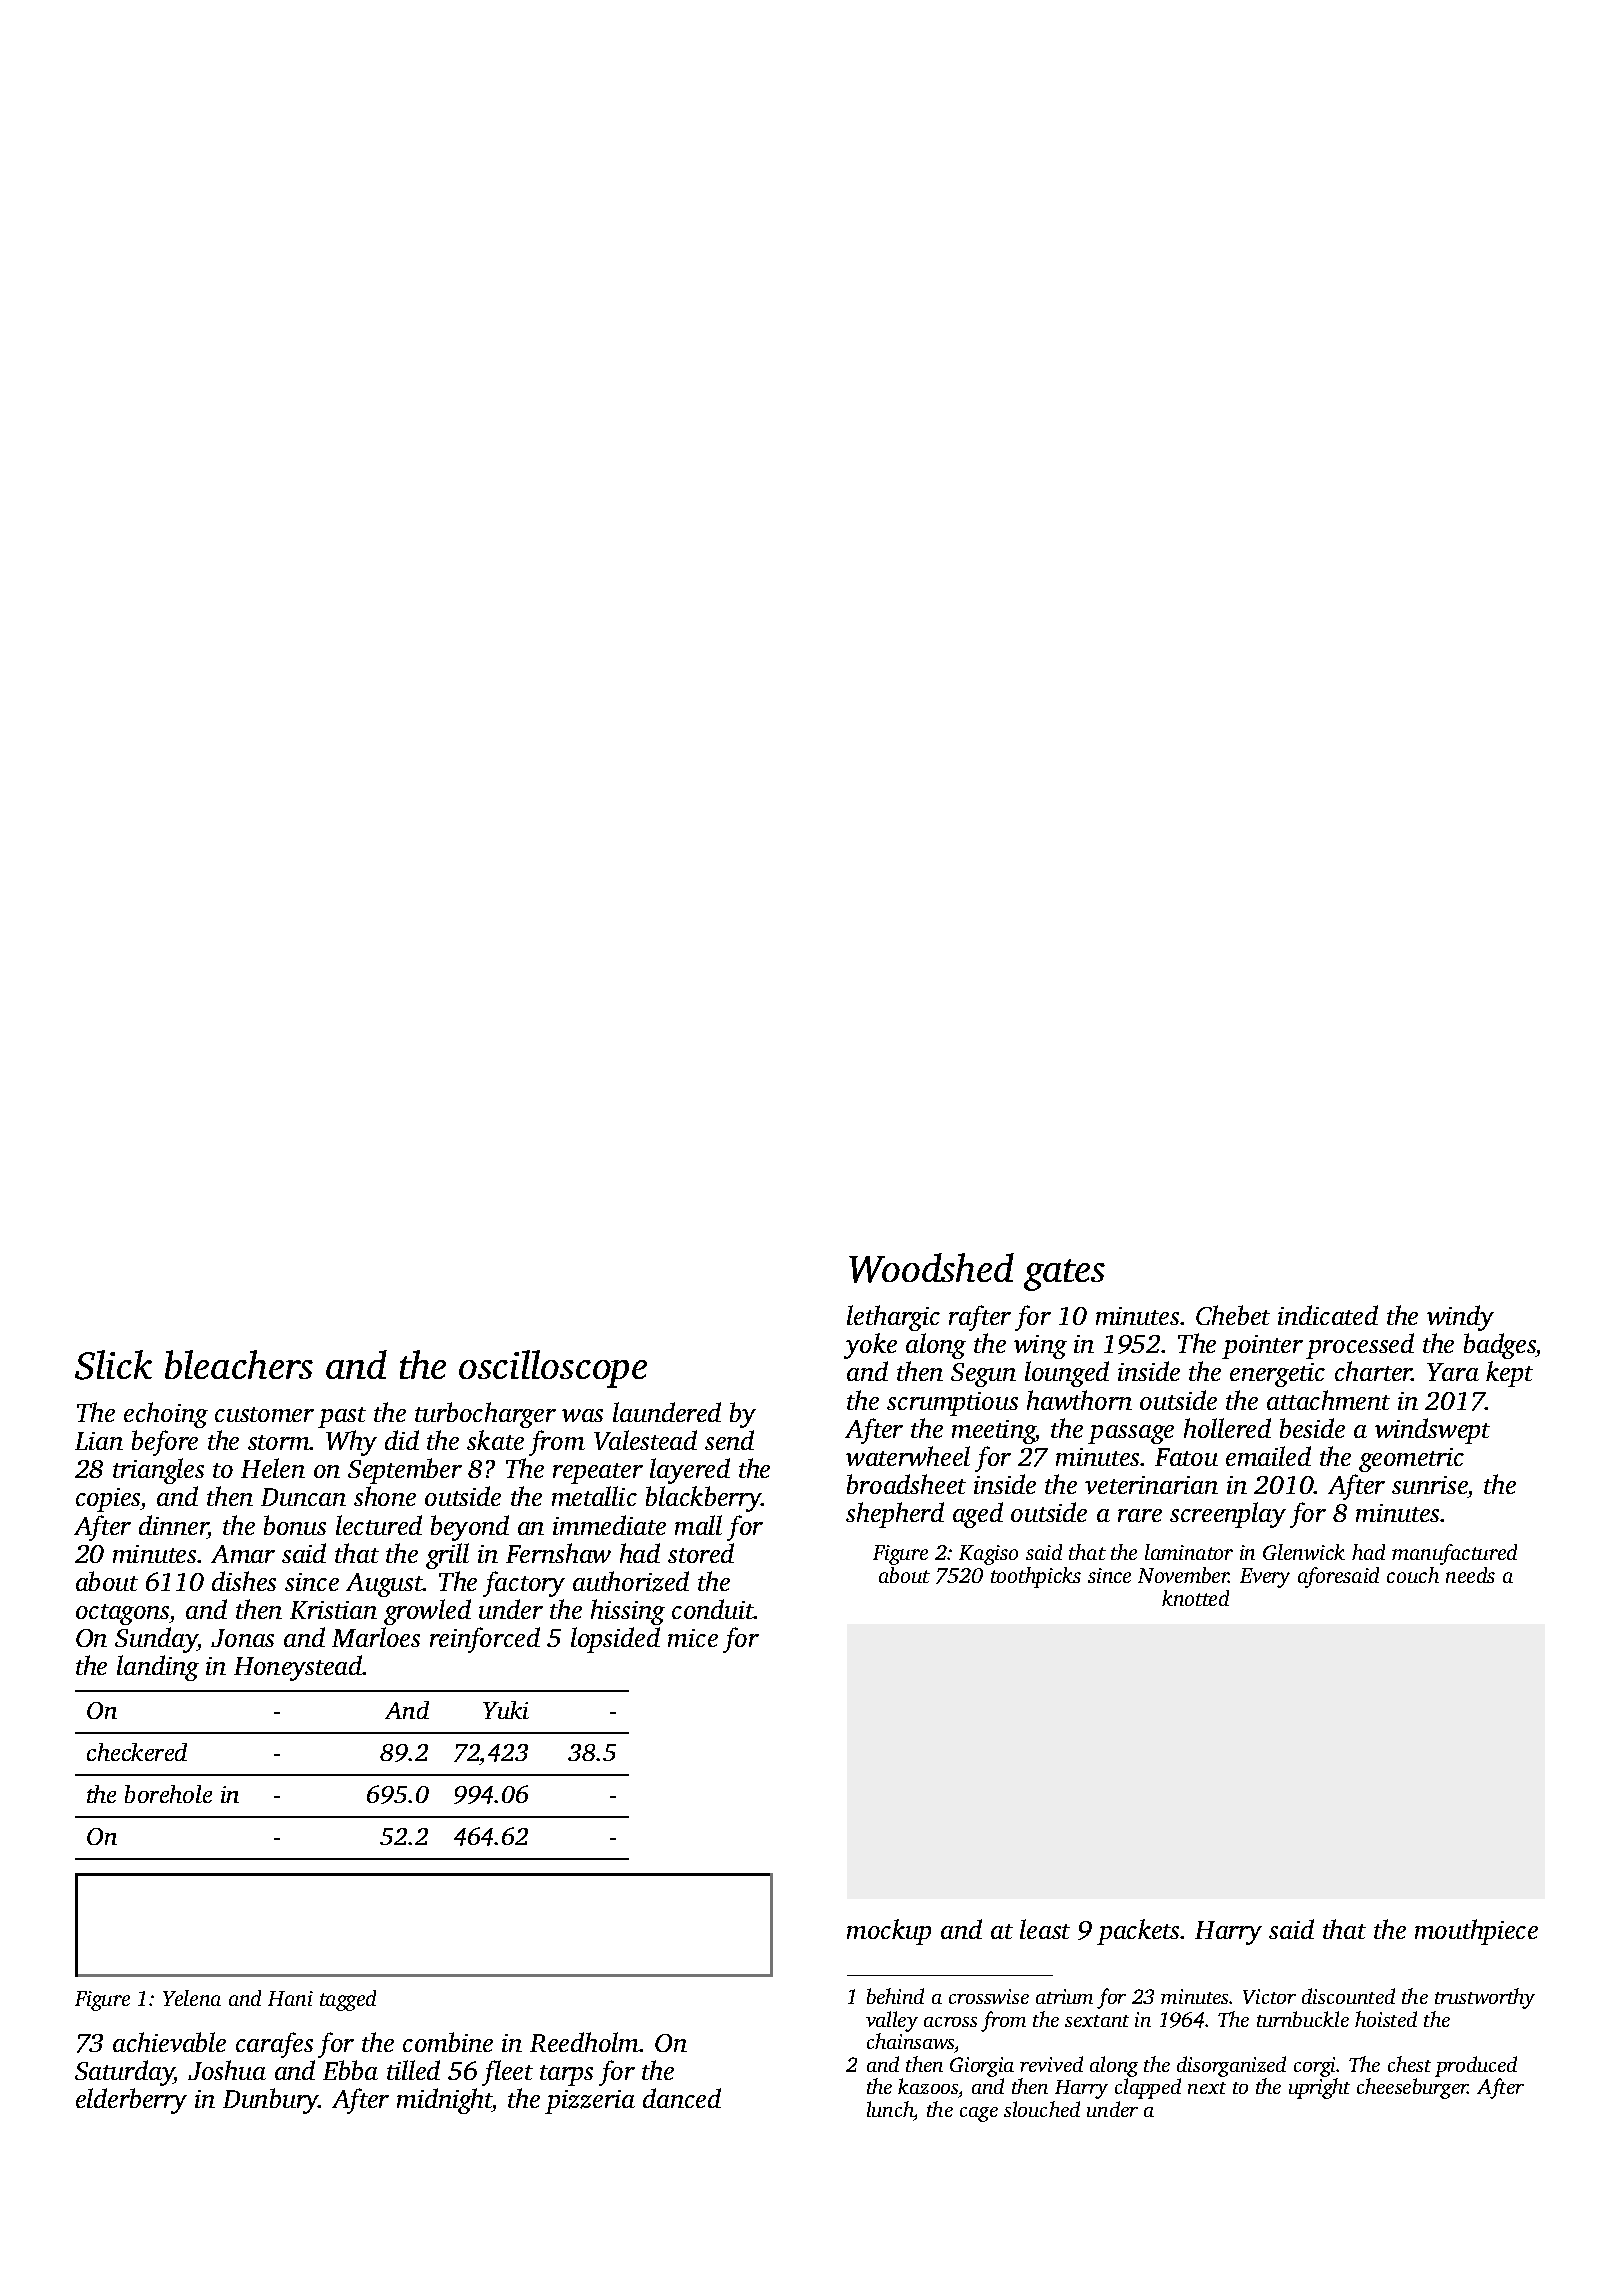  Describe the element at coordinates (113, 1365) in the screenshot. I see `Slick` at that location.
